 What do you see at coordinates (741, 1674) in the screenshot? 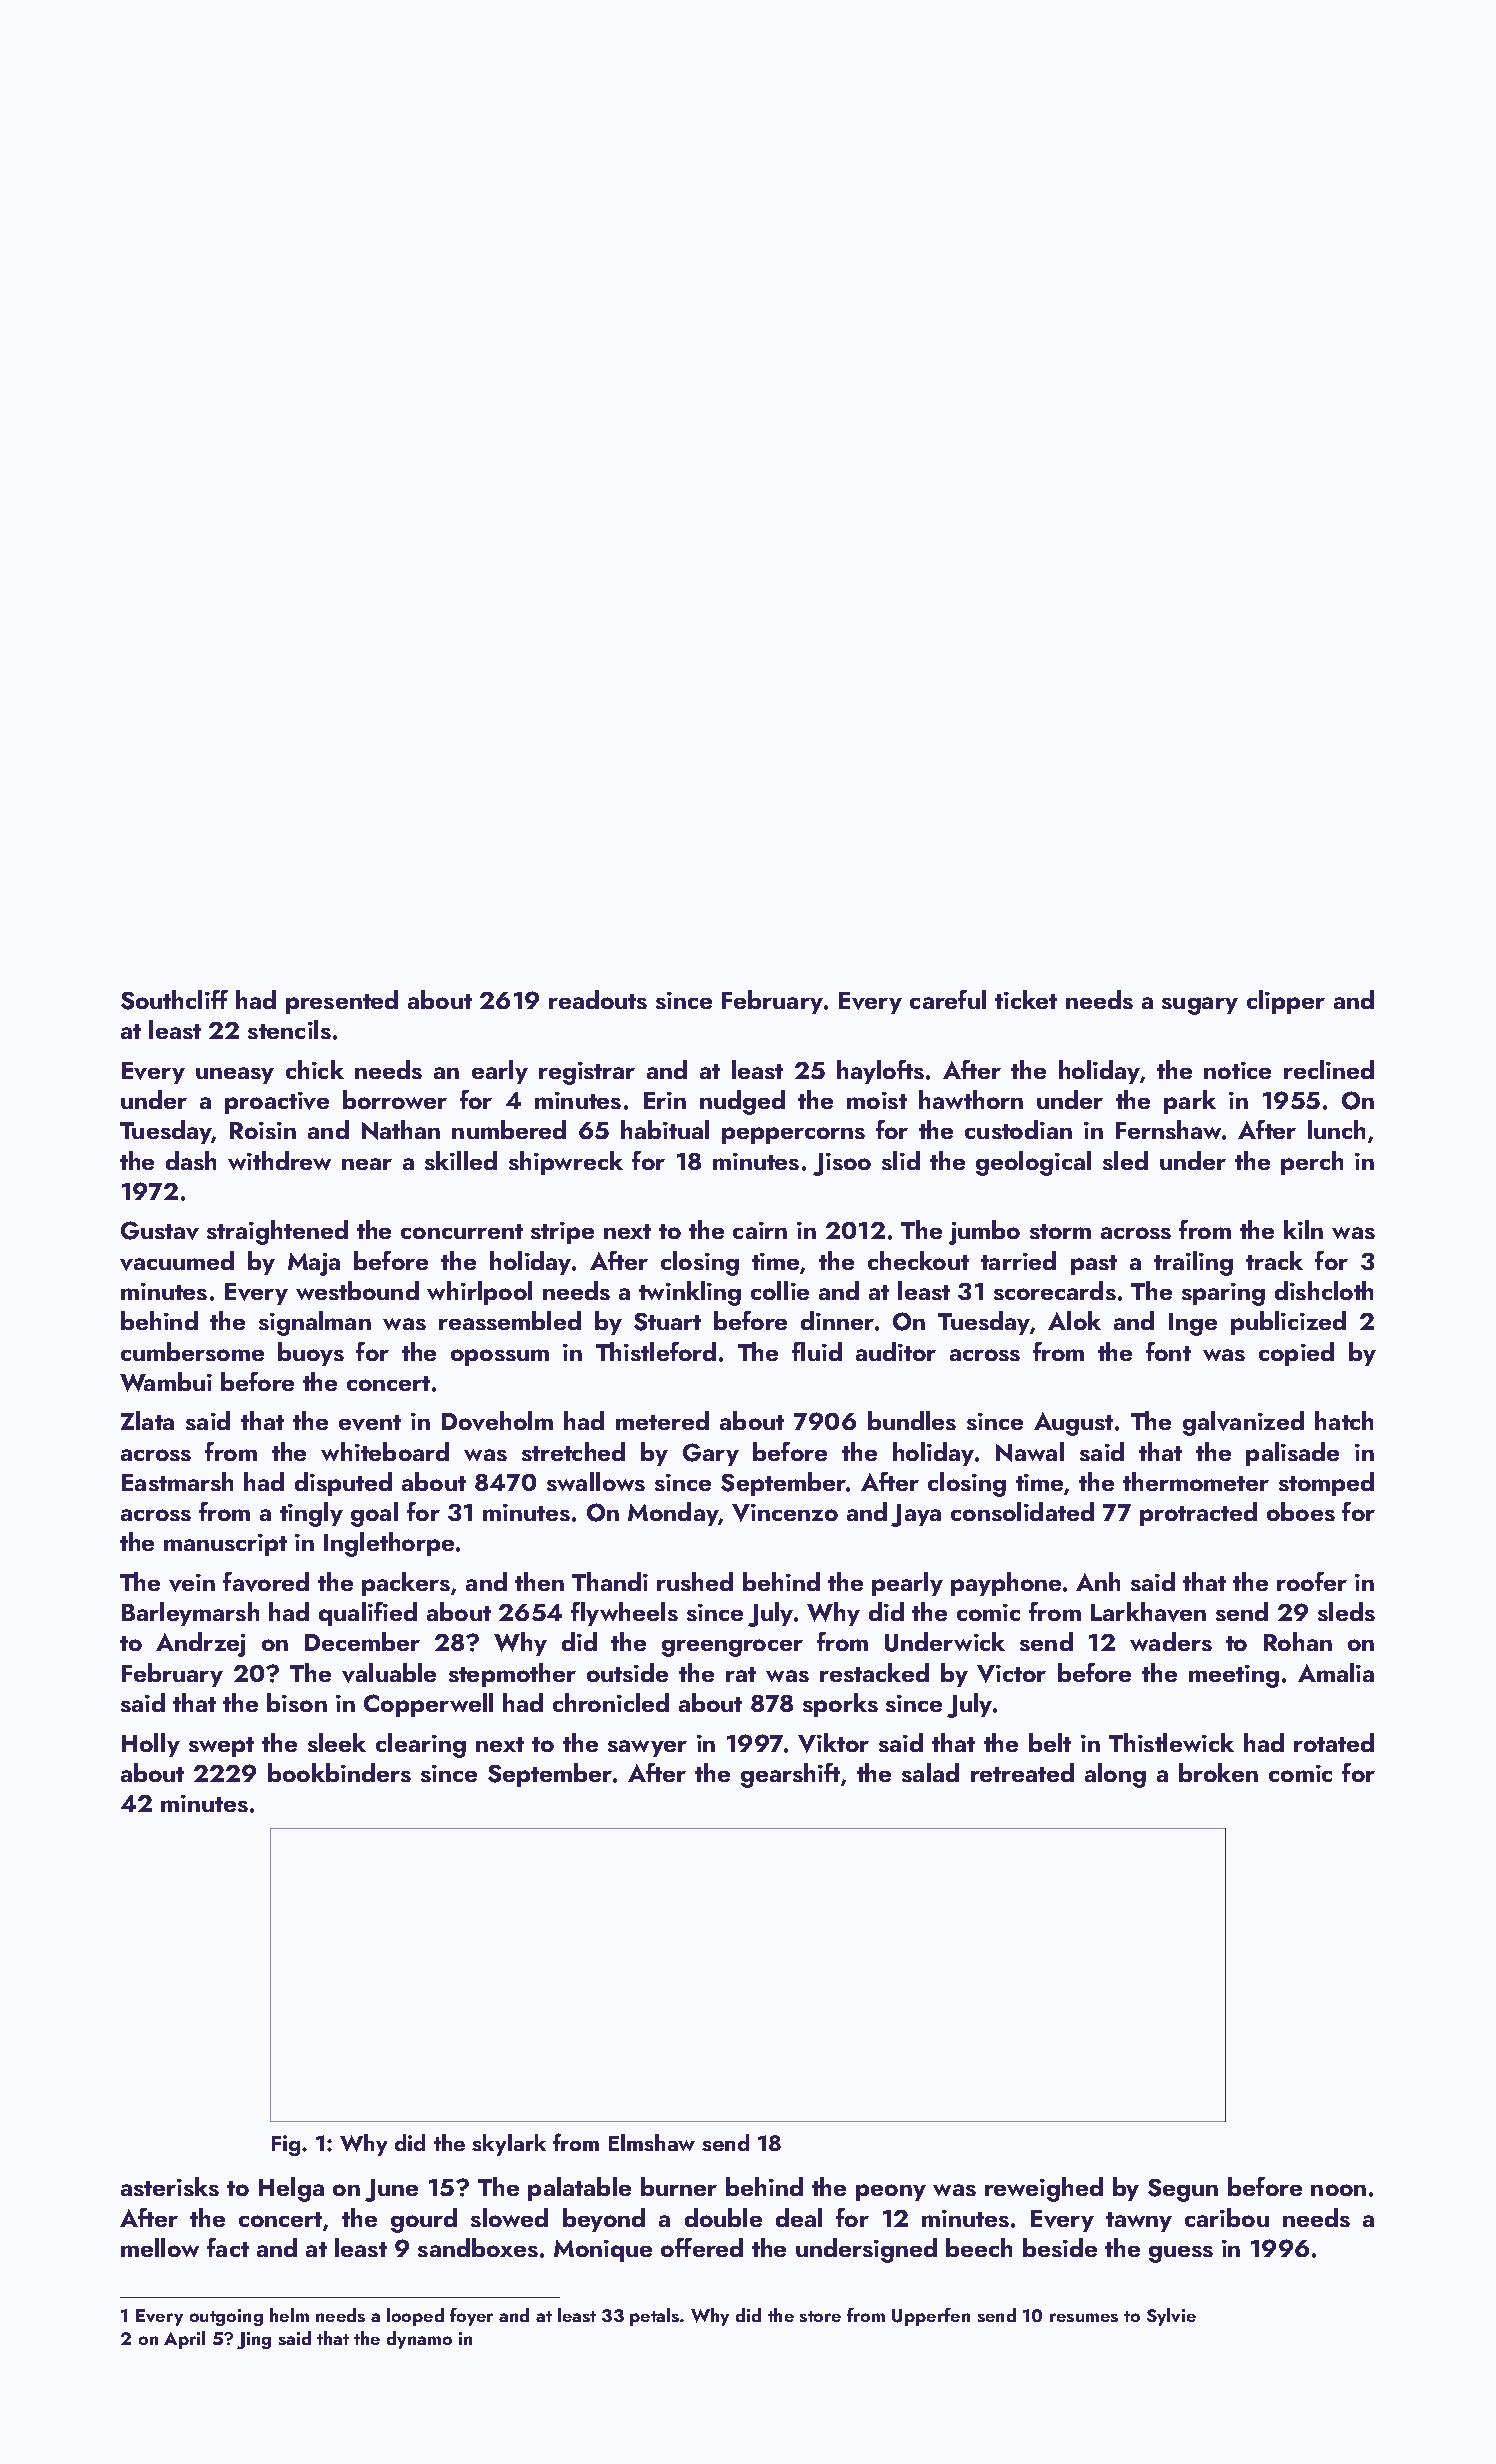
I see `rat` at bounding box center [741, 1674].
